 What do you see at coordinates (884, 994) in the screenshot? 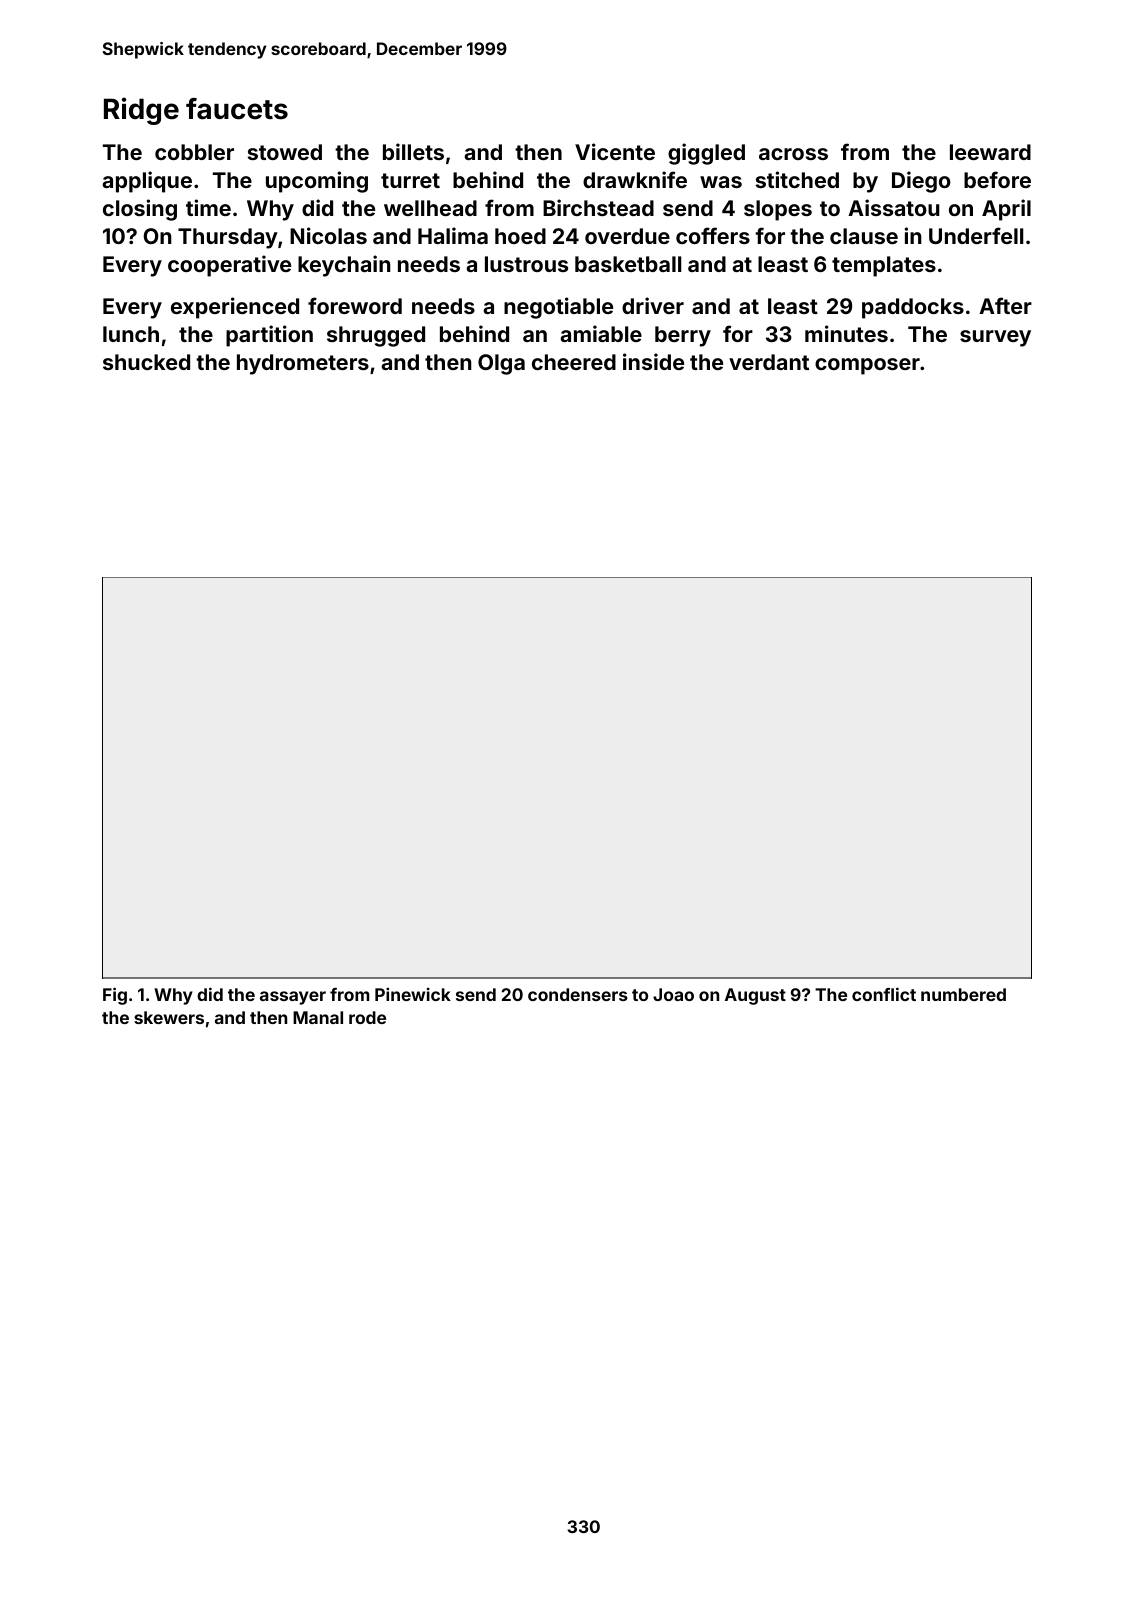
I see `conflict` at bounding box center [884, 994].
